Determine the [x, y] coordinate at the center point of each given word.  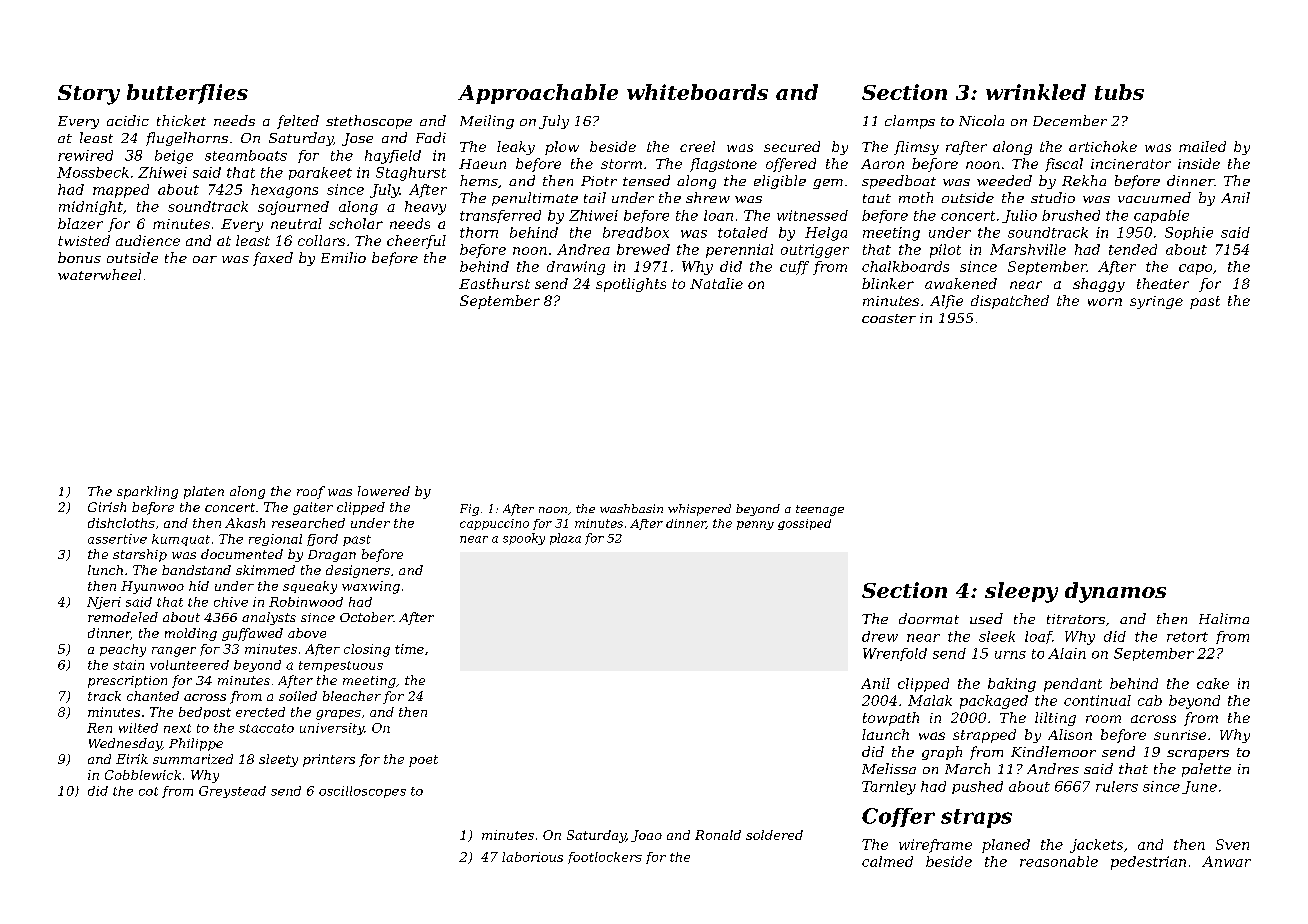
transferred [500, 216]
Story [89, 95]
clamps [910, 122]
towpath [891, 719]
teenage [820, 510]
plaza [565, 539]
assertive [117, 539]
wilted [138, 728]
